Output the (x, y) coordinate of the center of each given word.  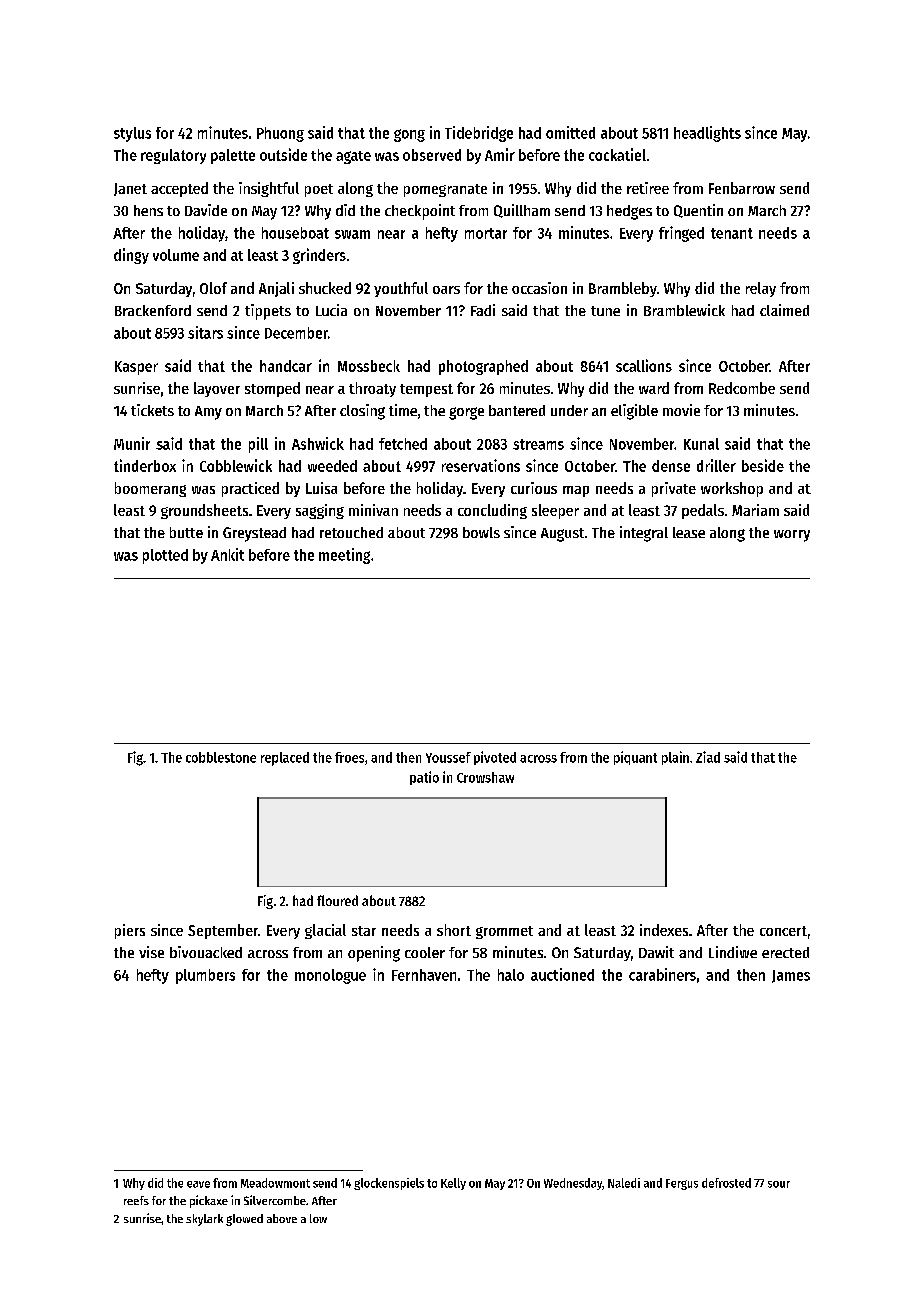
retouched (351, 532)
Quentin (698, 211)
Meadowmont (275, 1183)
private (674, 489)
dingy (131, 256)
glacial (325, 931)
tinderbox (145, 465)
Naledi (624, 1183)
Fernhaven (424, 975)
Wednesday (573, 1184)
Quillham (522, 211)
